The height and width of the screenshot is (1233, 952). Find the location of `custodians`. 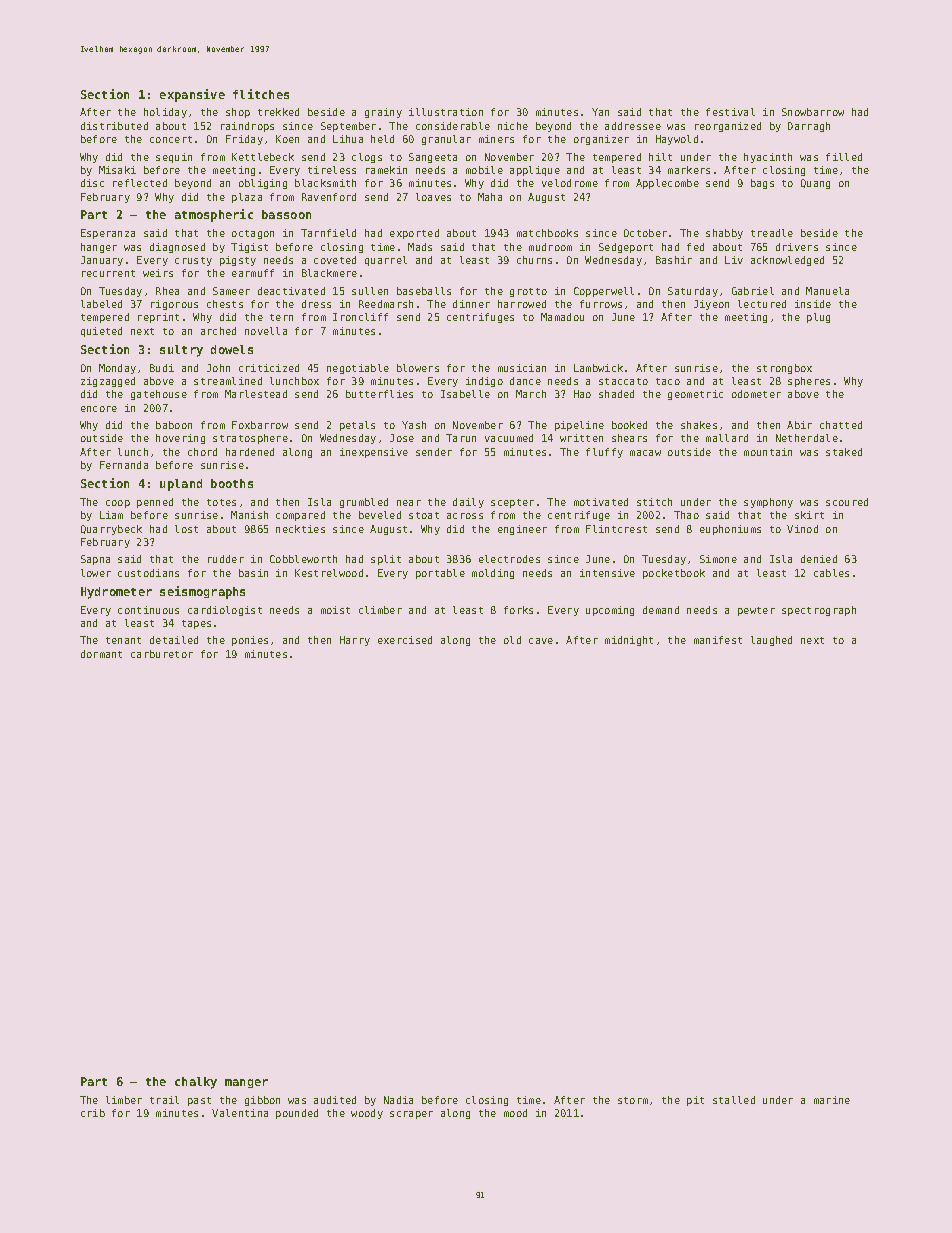

custodians is located at coordinates (148, 573).
